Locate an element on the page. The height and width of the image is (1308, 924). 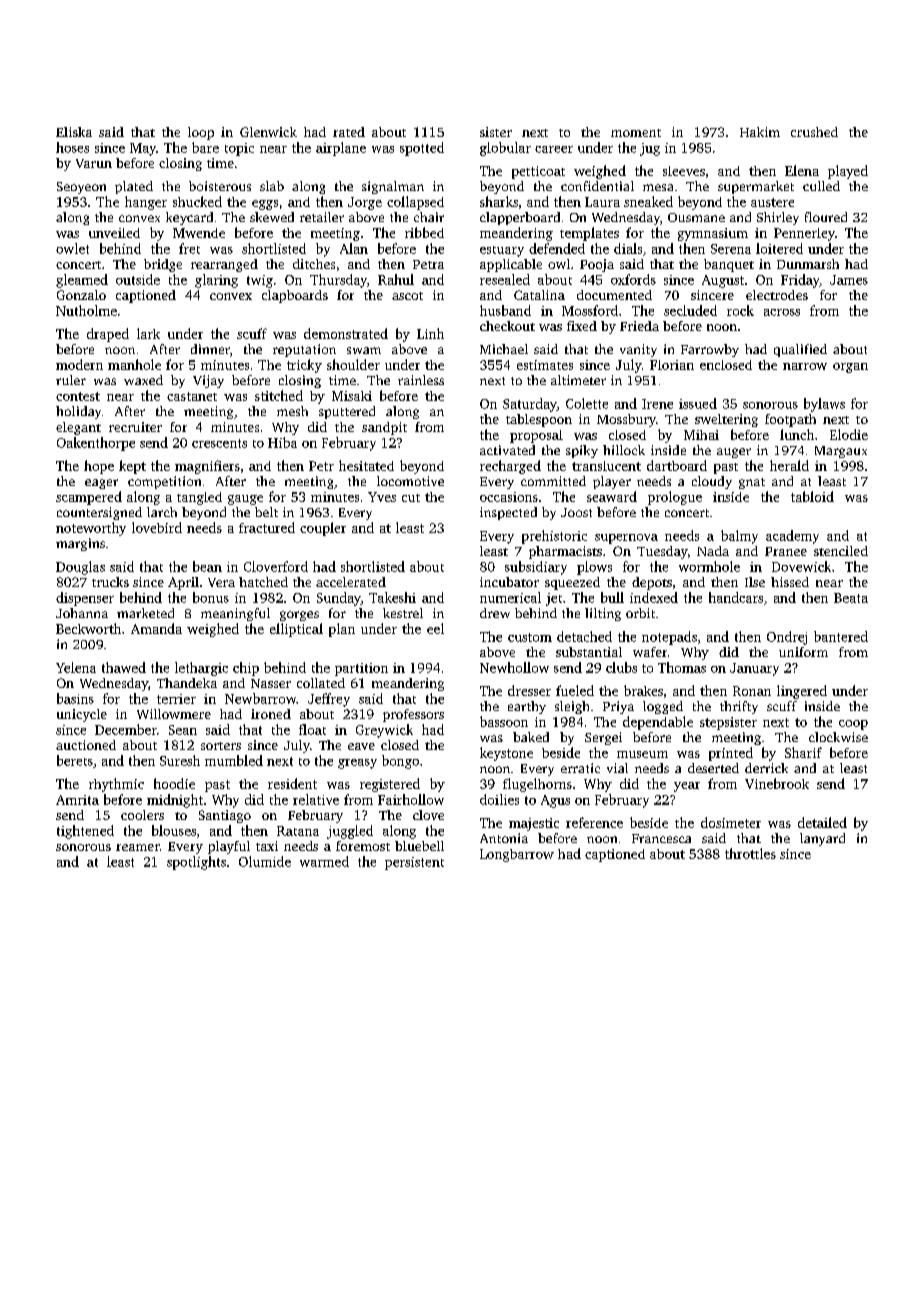
May is located at coordinates (143, 149).
